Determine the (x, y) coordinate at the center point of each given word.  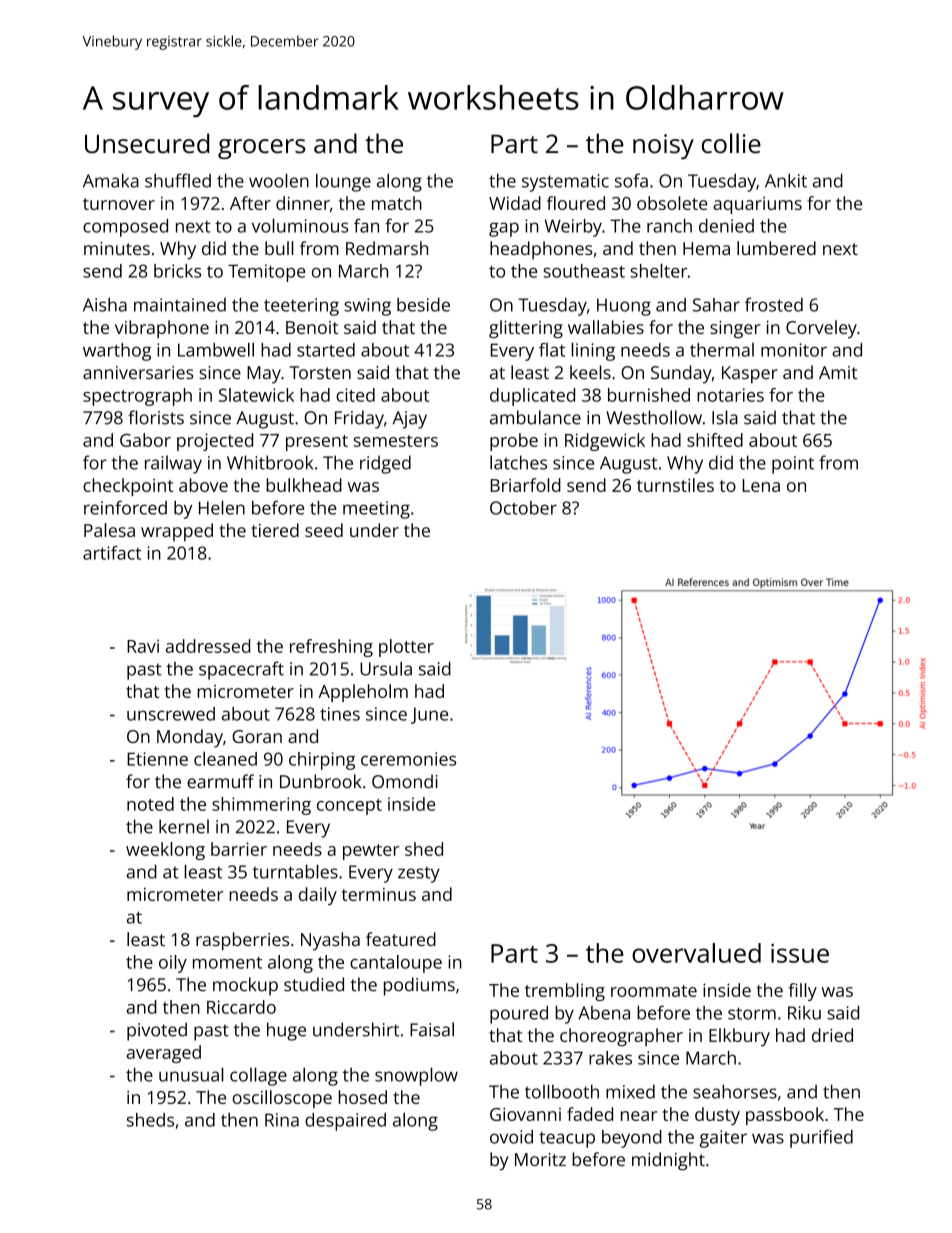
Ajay (409, 420)
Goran (257, 736)
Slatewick (256, 395)
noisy (663, 146)
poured (519, 1015)
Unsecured (147, 143)
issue (800, 953)
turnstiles (675, 485)
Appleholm (363, 693)
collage (258, 1076)
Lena (761, 485)
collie (731, 143)
